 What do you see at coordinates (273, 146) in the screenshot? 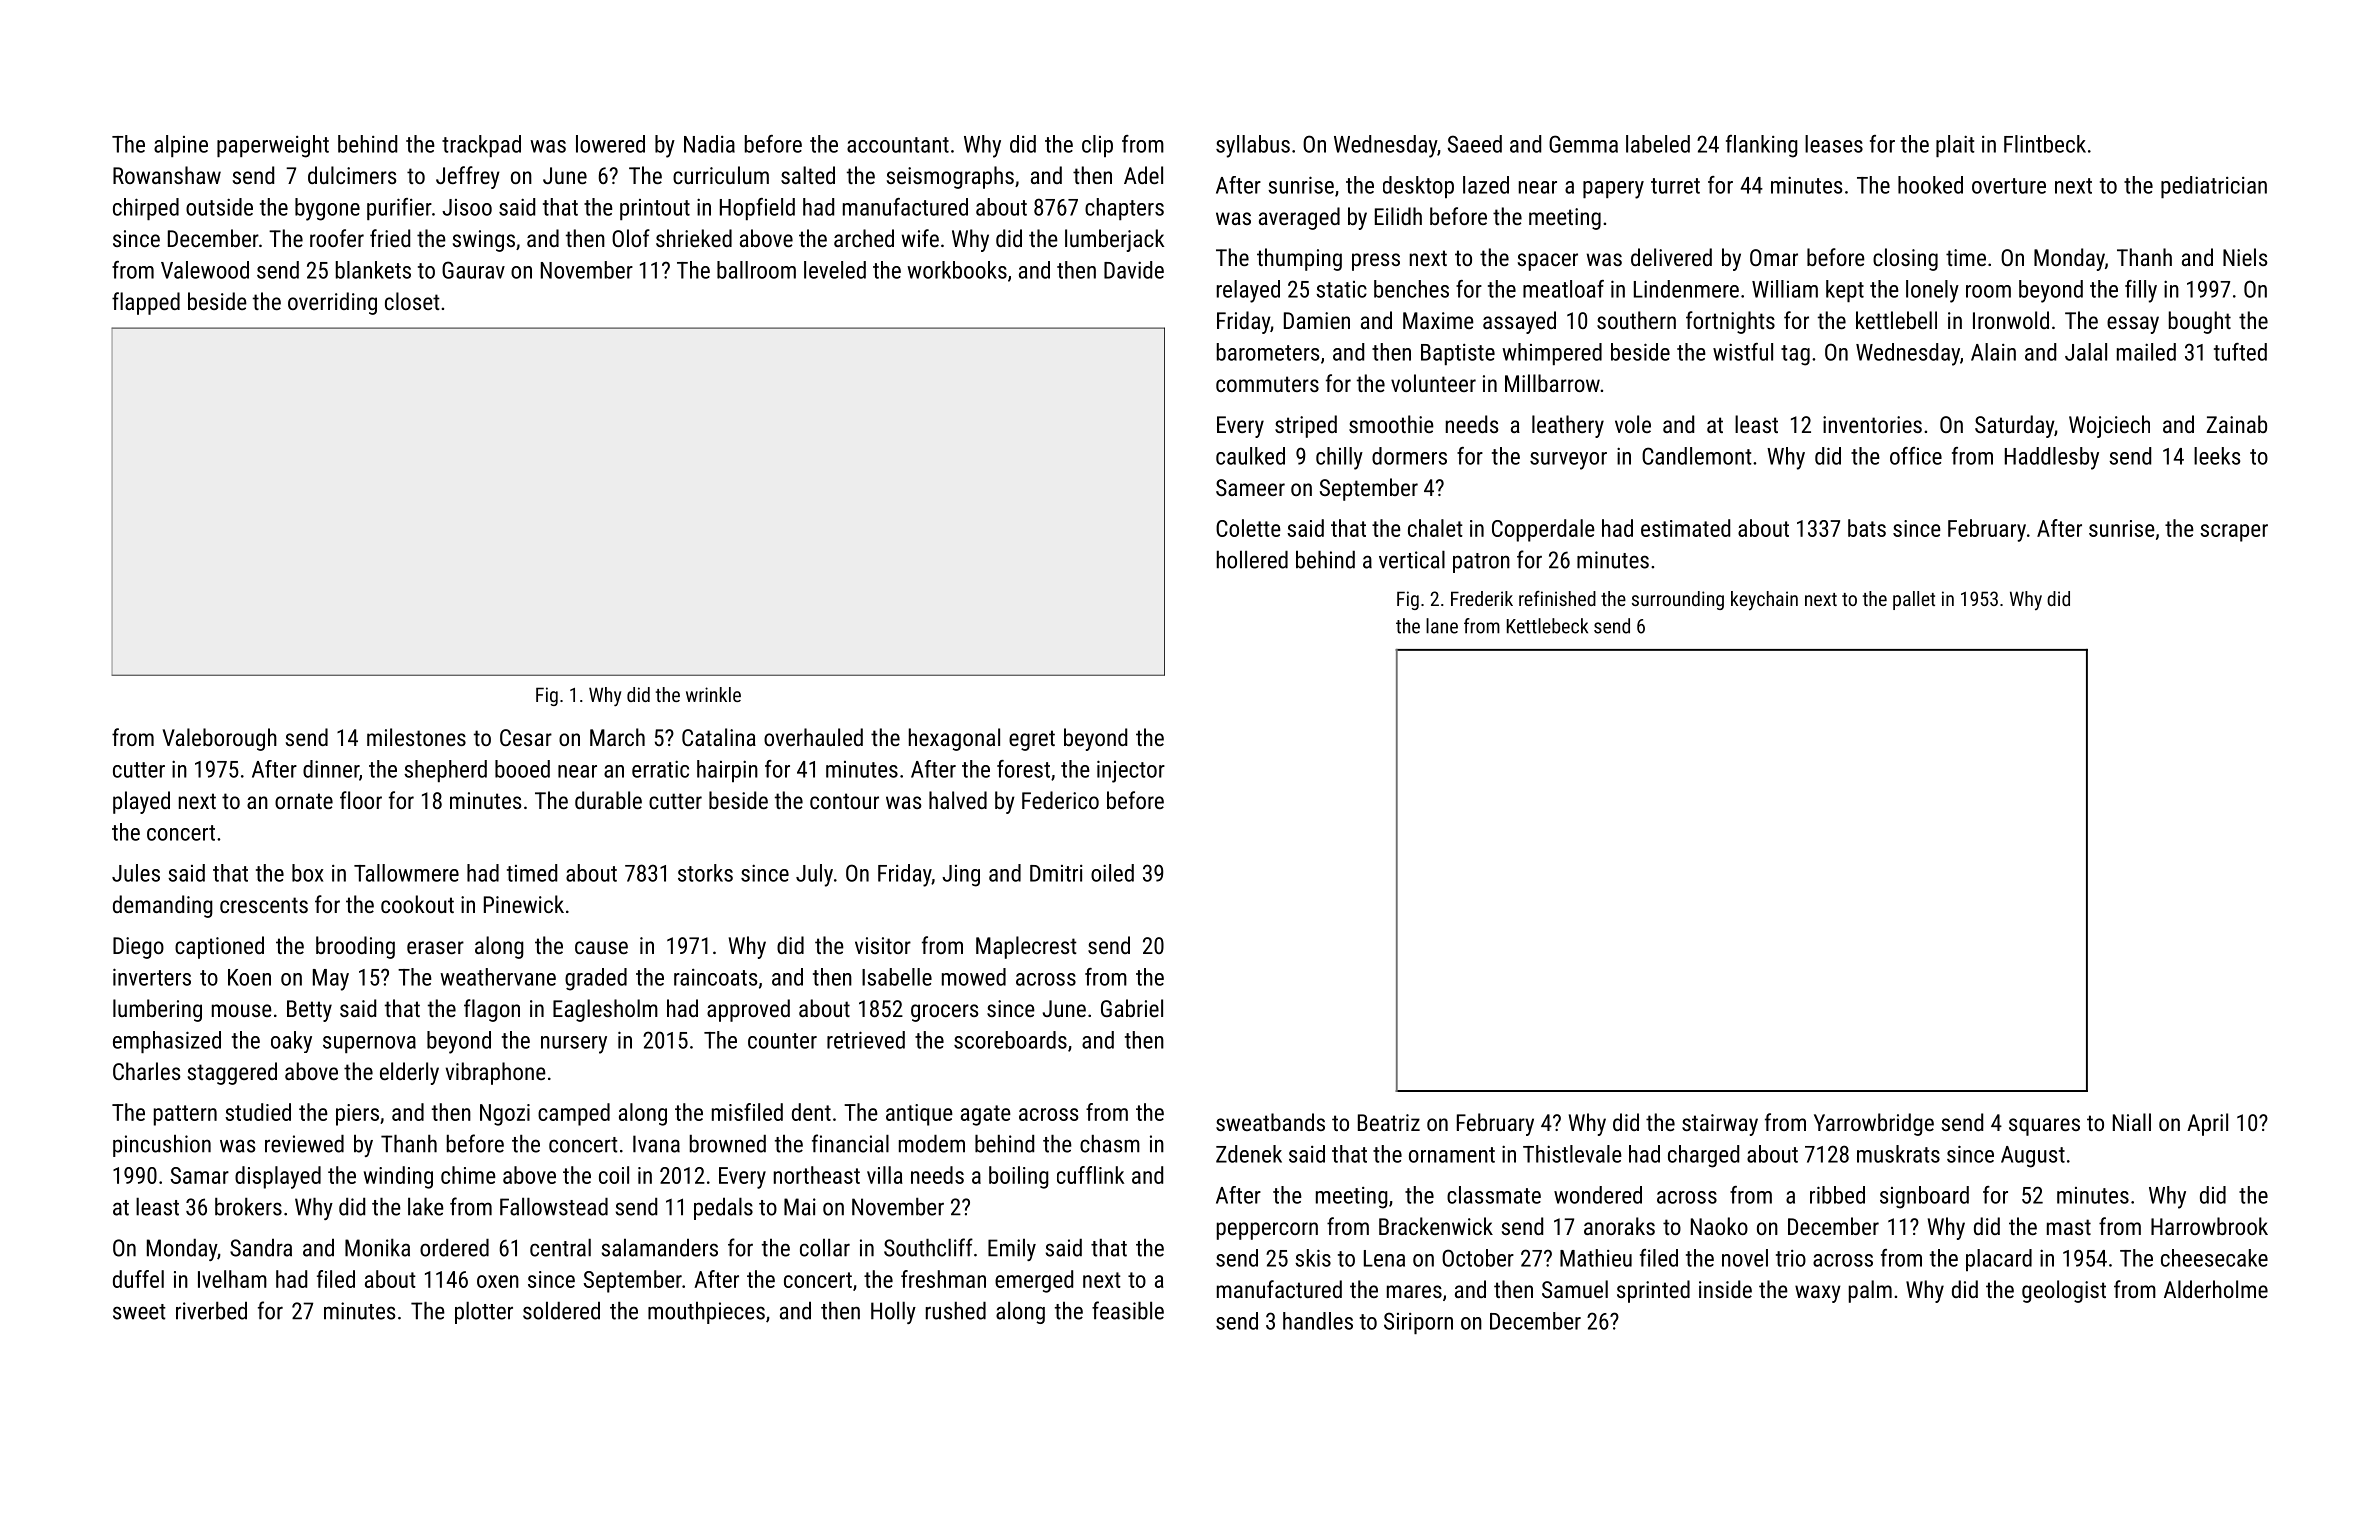
I see `paperweight` at bounding box center [273, 146].
